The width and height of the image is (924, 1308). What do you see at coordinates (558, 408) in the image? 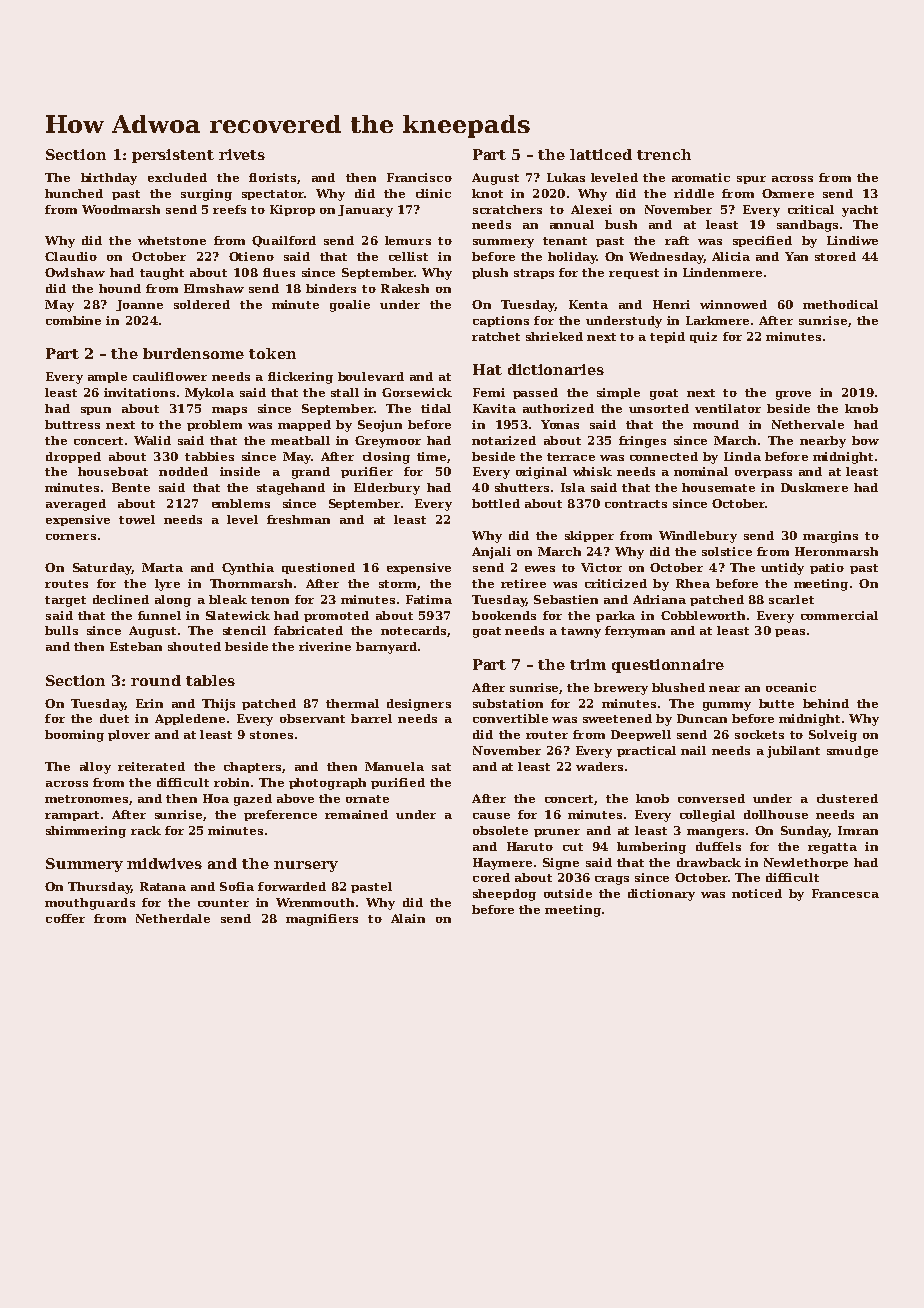
I see `authorized` at bounding box center [558, 408].
